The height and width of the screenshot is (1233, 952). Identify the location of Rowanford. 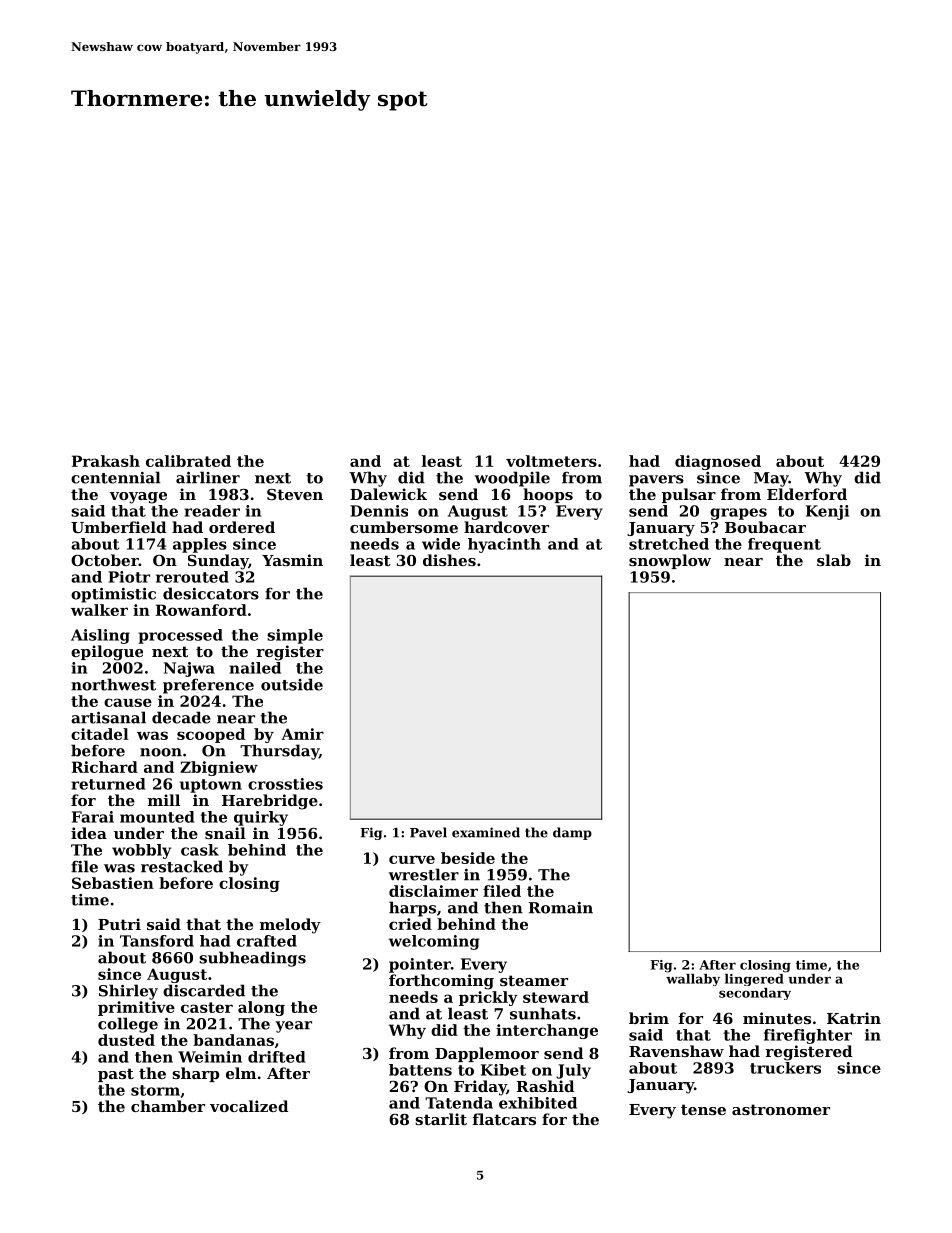
(201, 610).
